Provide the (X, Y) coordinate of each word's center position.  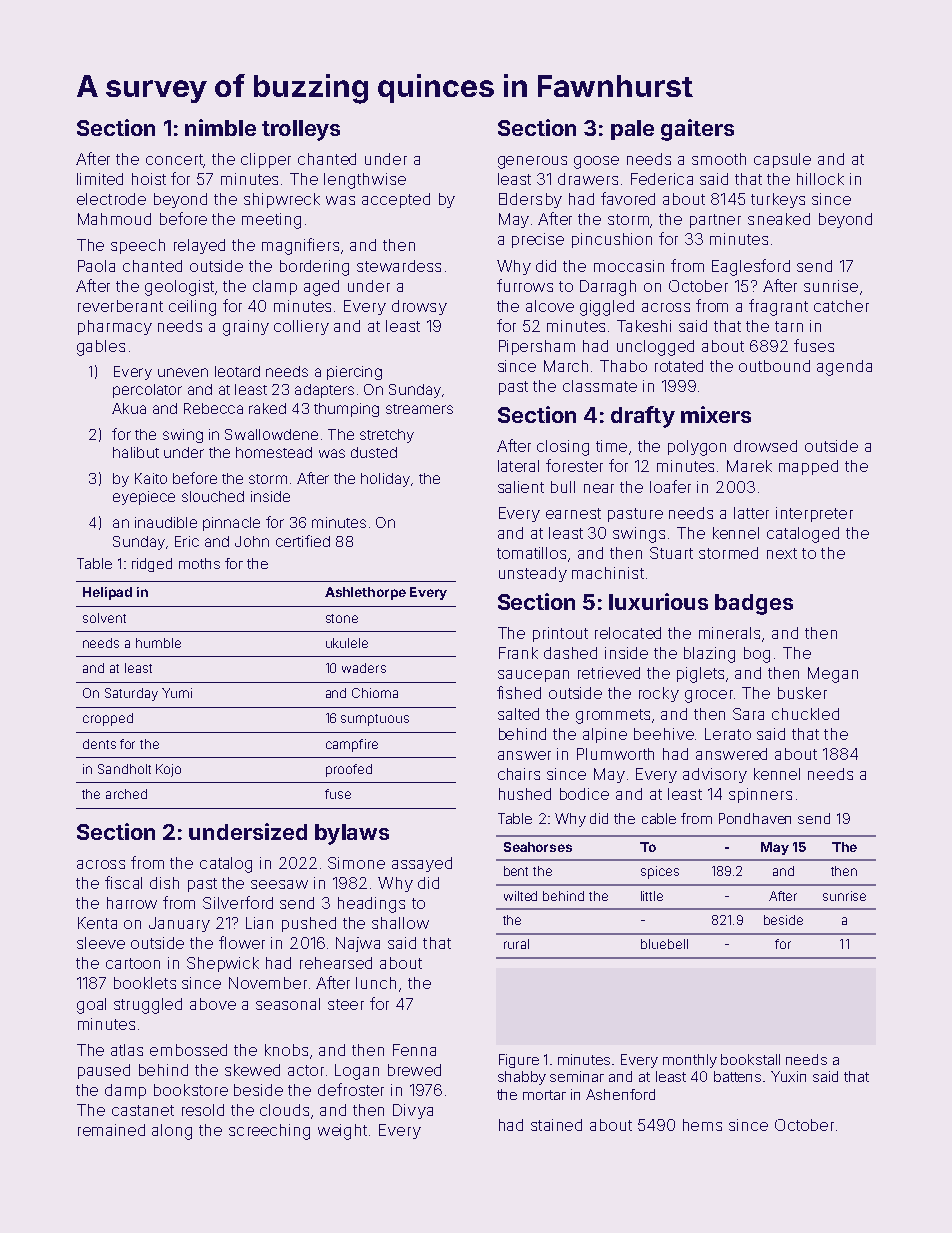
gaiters (697, 130)
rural (516, 944)
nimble (220, 127)
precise (538, 240)
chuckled (805, 714)
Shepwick (223, 964)
